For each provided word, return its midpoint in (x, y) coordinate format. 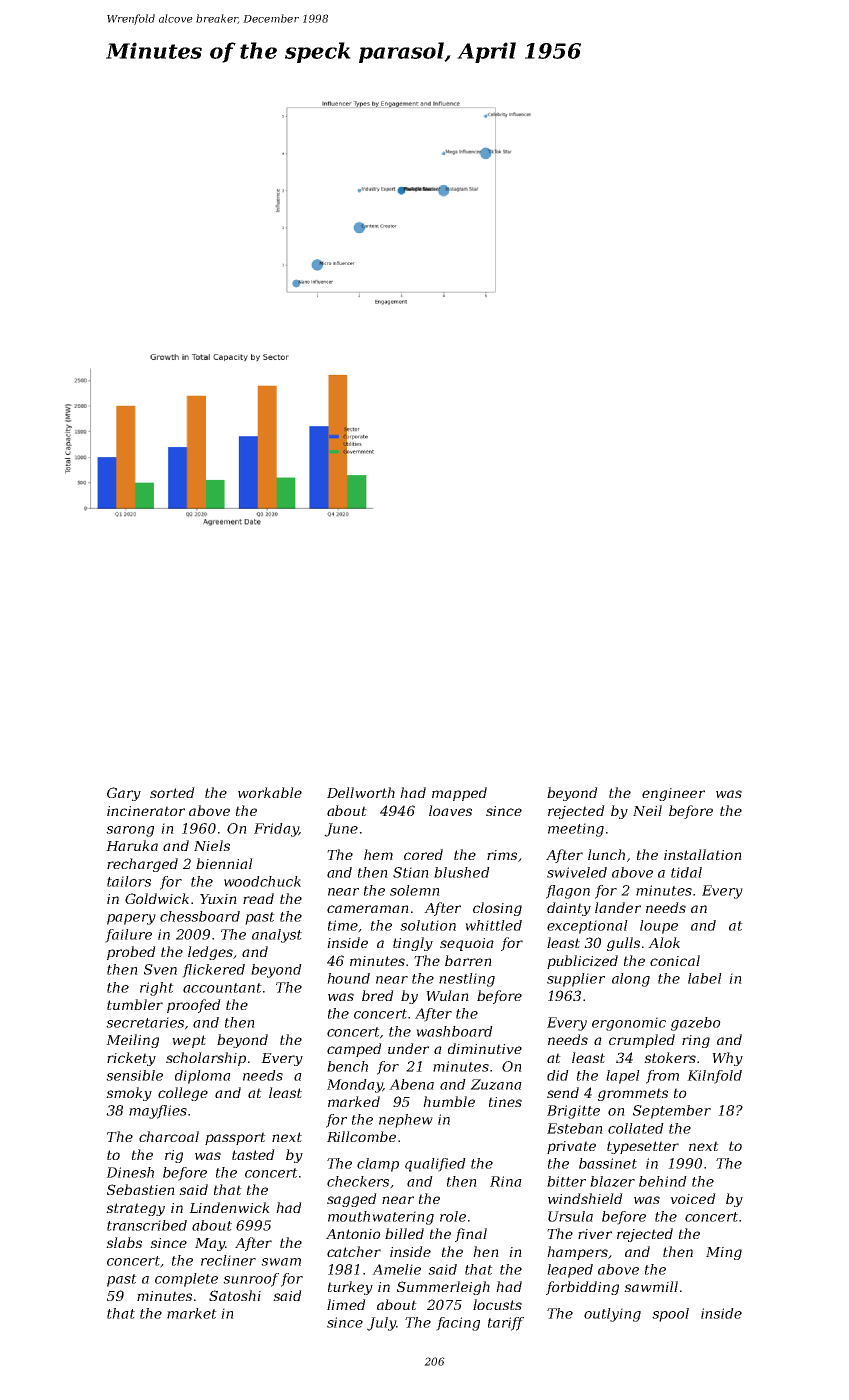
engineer (673, 794)
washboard (454, 1031)
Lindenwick (229, 1207)
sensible (134, 1075)
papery (131, 919)
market (192, 1313)
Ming (724, 1253)
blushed (462, 872)
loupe (659, 927)
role (453, 1216)
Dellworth (361, 792)
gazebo (696, 1024)
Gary (124, 794)
